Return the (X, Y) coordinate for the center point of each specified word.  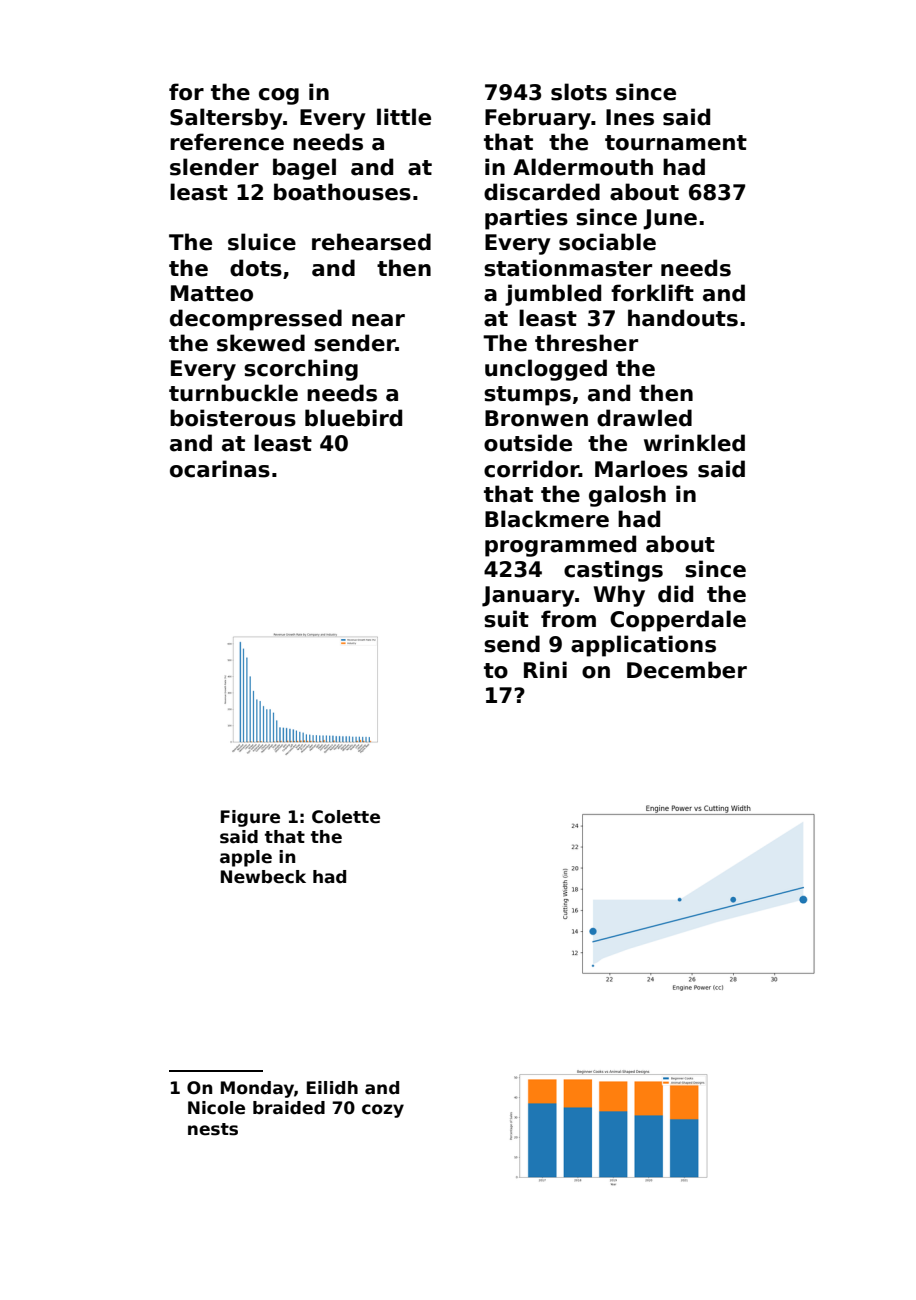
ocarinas (220, 469)
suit (506, 619)
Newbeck (263, 877)
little (404, 117)
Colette (346, 817)
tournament (676, 143)
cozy (383, 1111)
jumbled (553, 295)
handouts (683, 318)
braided (289, 1108)
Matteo (212, 293)
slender (214, 167)
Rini (545, 669)
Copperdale (678, 621)
